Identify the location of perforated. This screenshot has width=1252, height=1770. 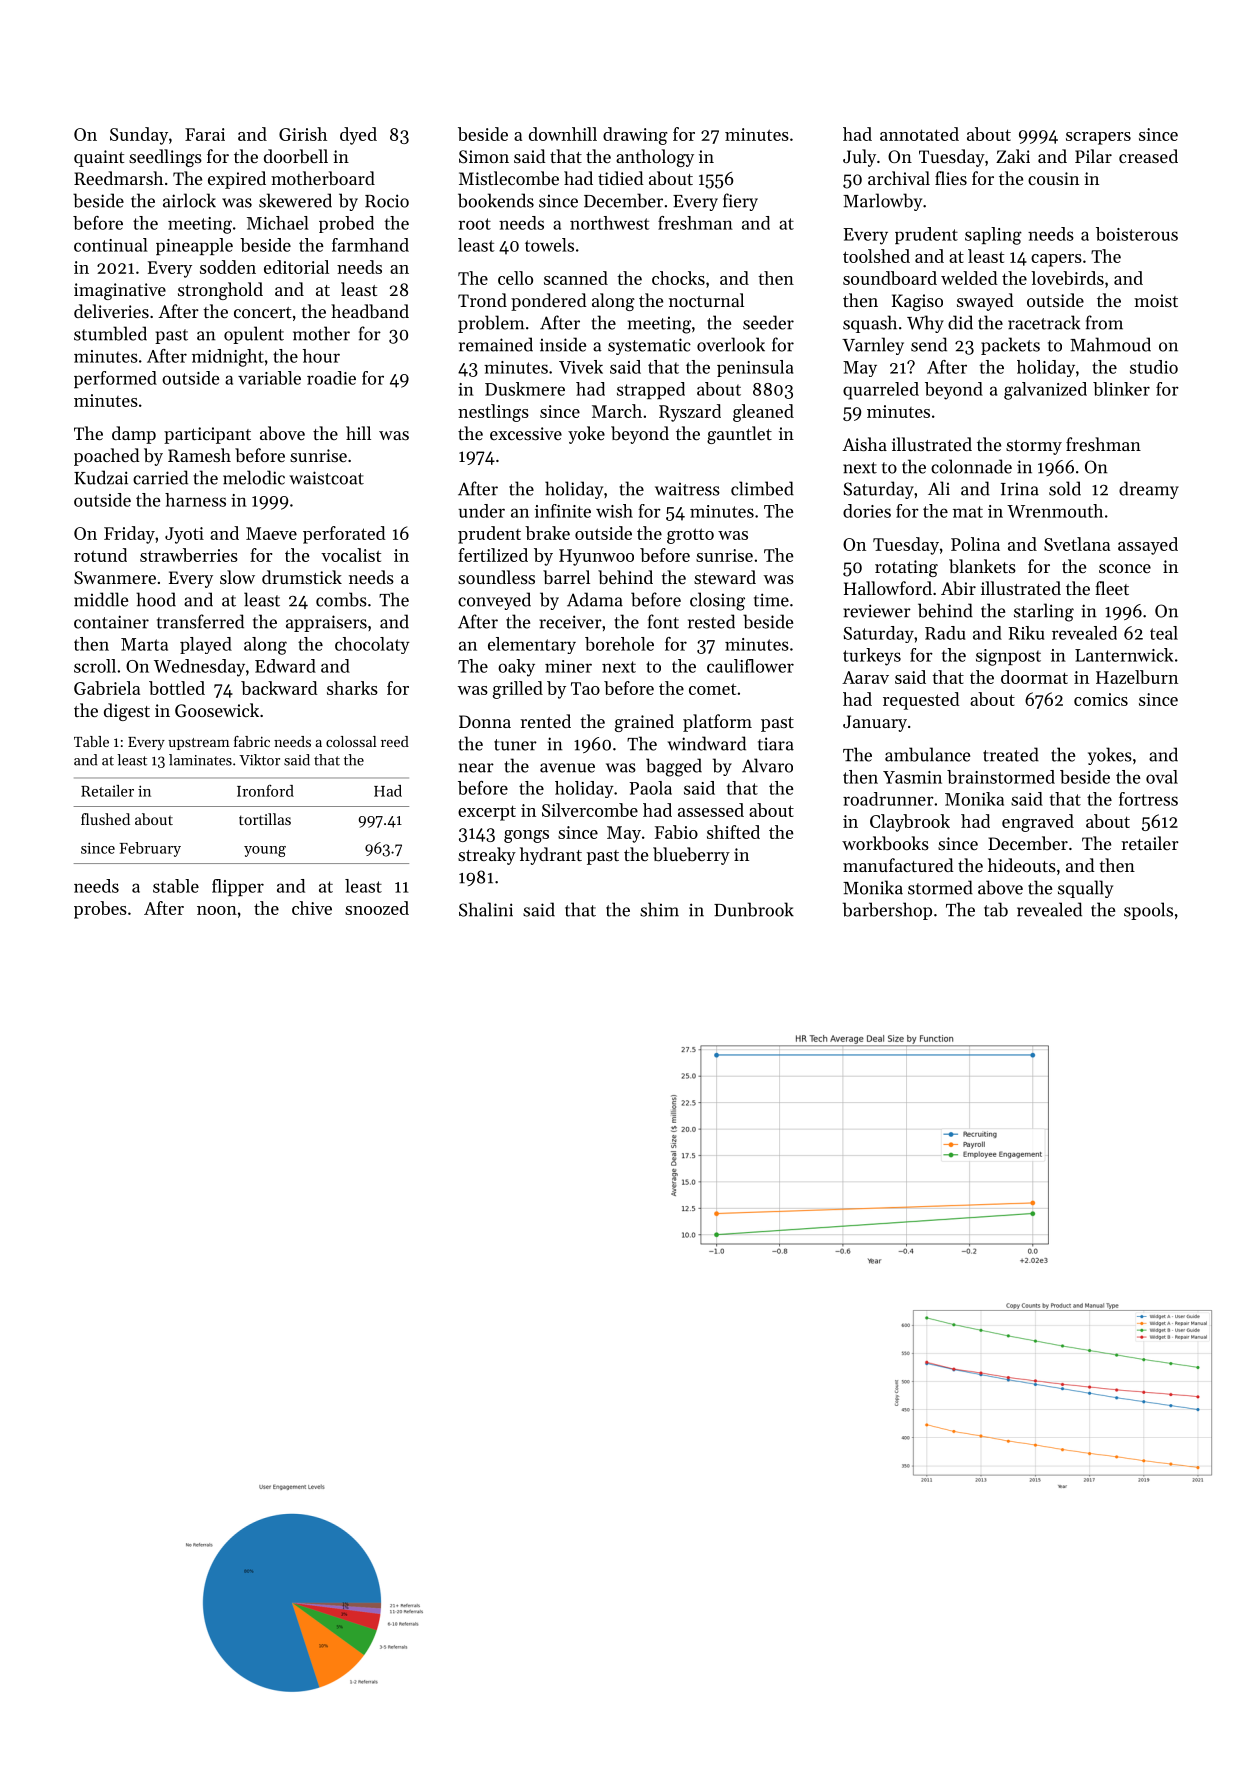
(344, 535).
